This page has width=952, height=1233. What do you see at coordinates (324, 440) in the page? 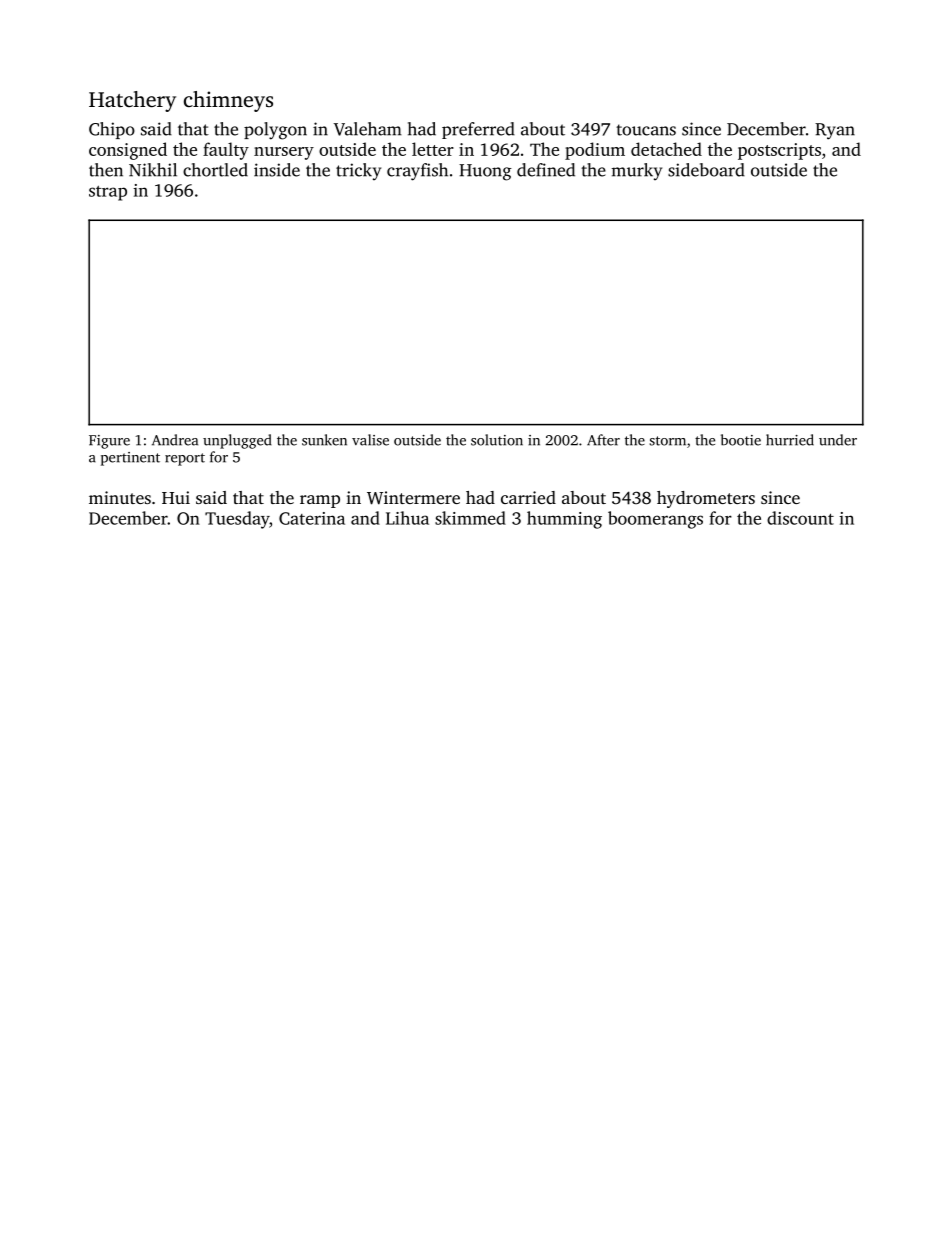
I see `sunken` at bounding box center [324, 440].
